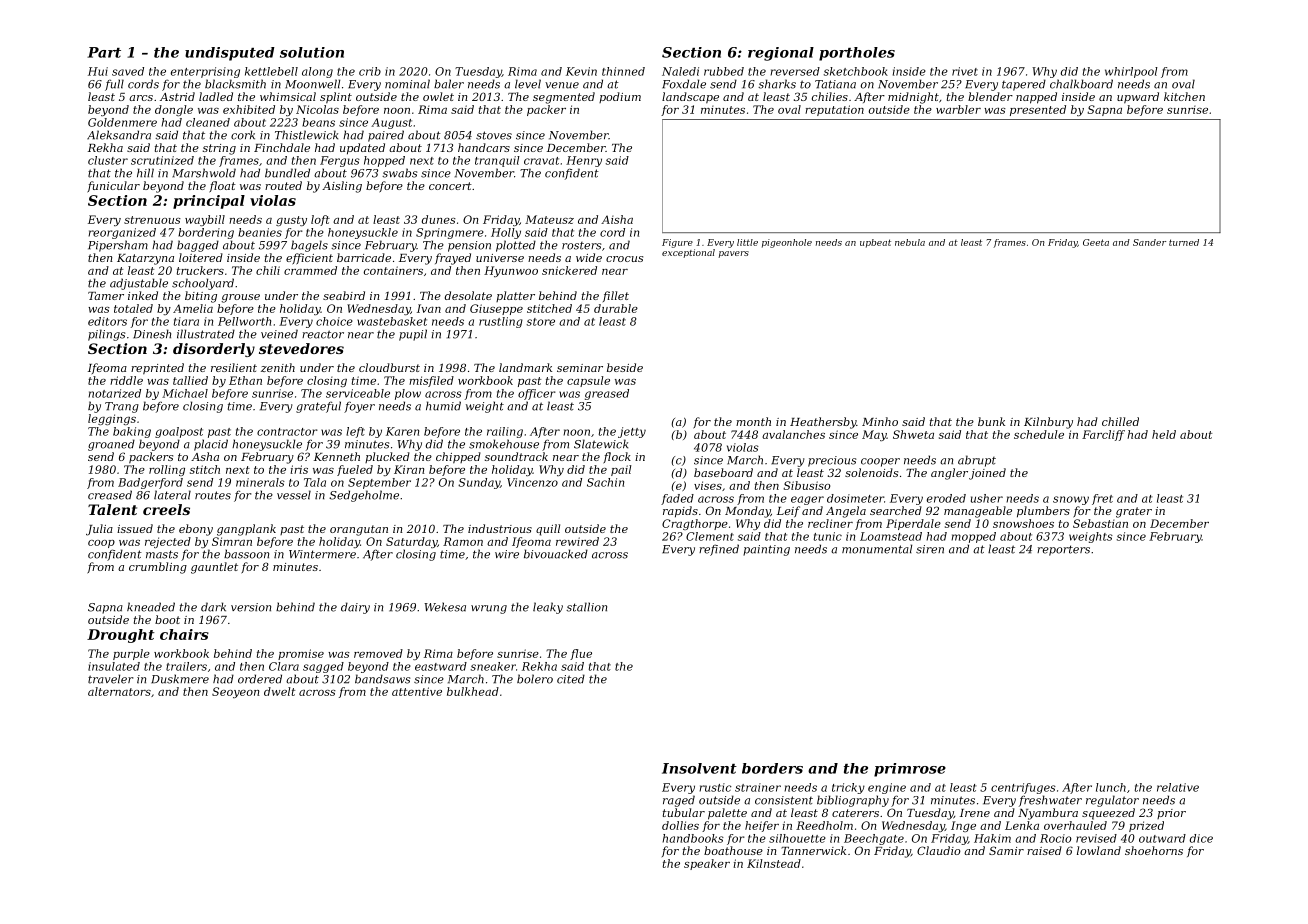 This image has width=1308, height=924. I want to click on dongle, so click(174, 110).
